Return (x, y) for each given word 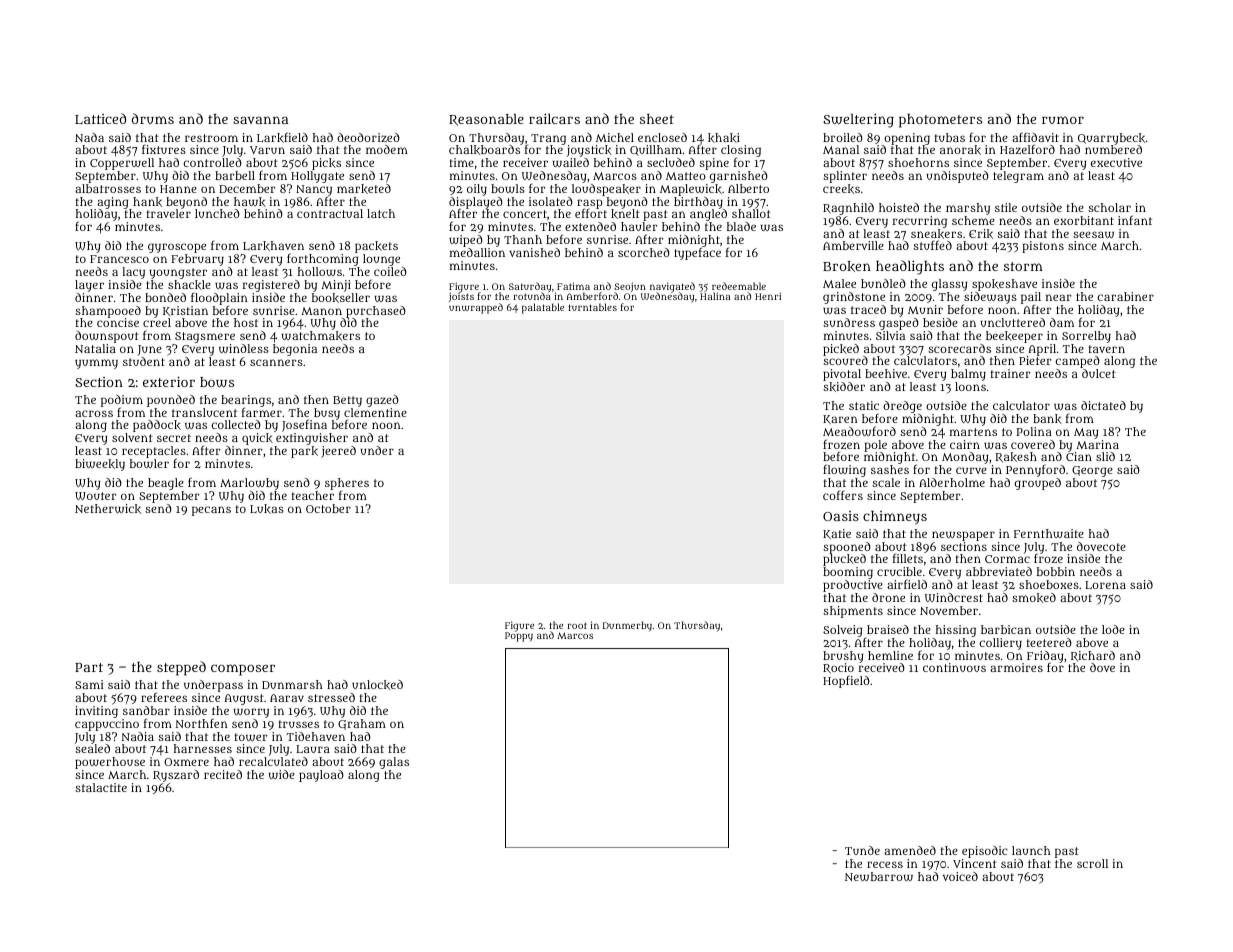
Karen (840, 419)
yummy (96, 364)
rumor (1063, 120)
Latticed (100, 118)
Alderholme (952, 482)
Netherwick (108, 509)
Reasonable (486, 120)
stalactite (101, 787)
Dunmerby (627, 626)
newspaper (963, 536)
